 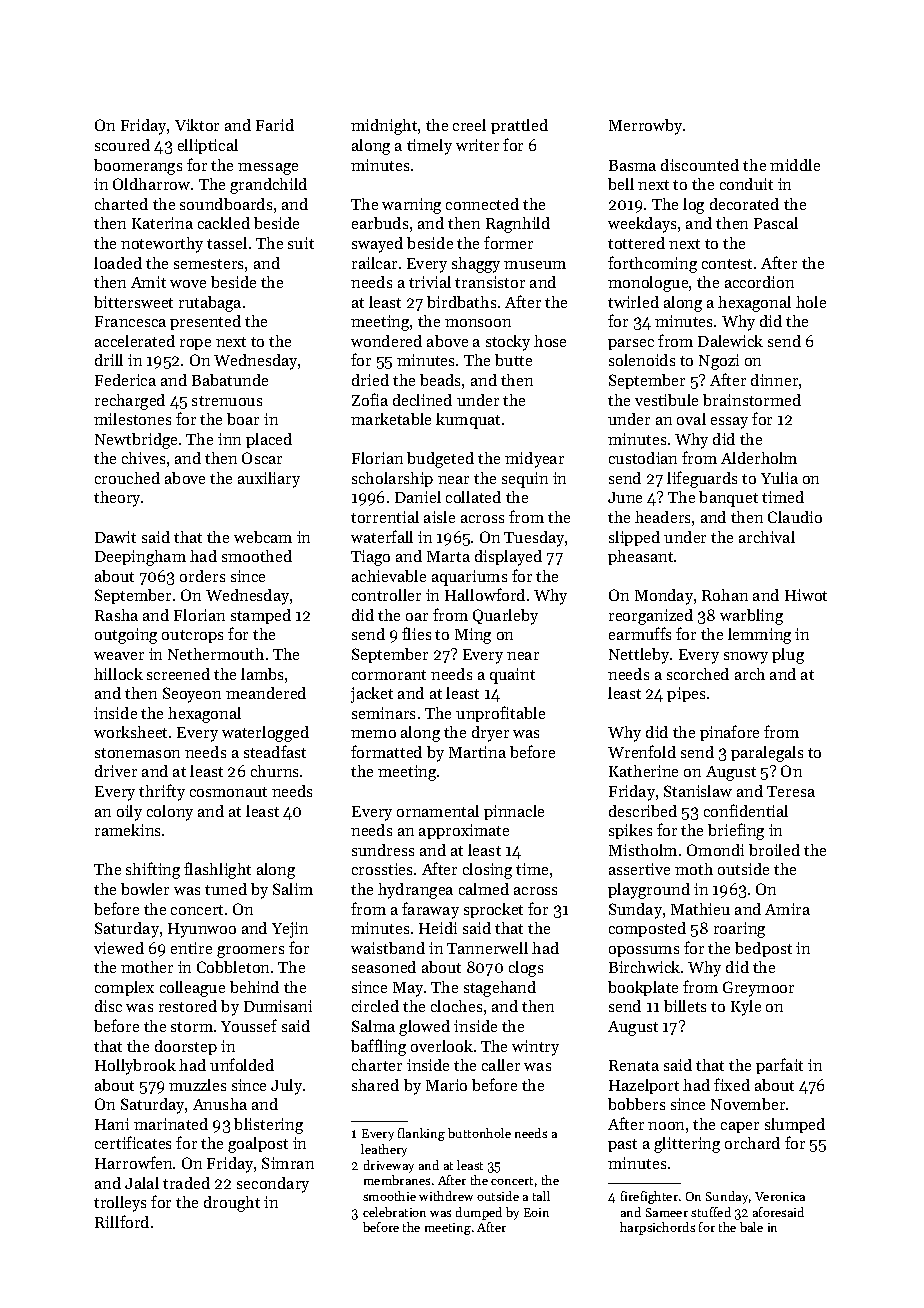 What do you see at coordinates (232, 1204) in the image?
I see `drought` at bounding box center [232, 1204].
